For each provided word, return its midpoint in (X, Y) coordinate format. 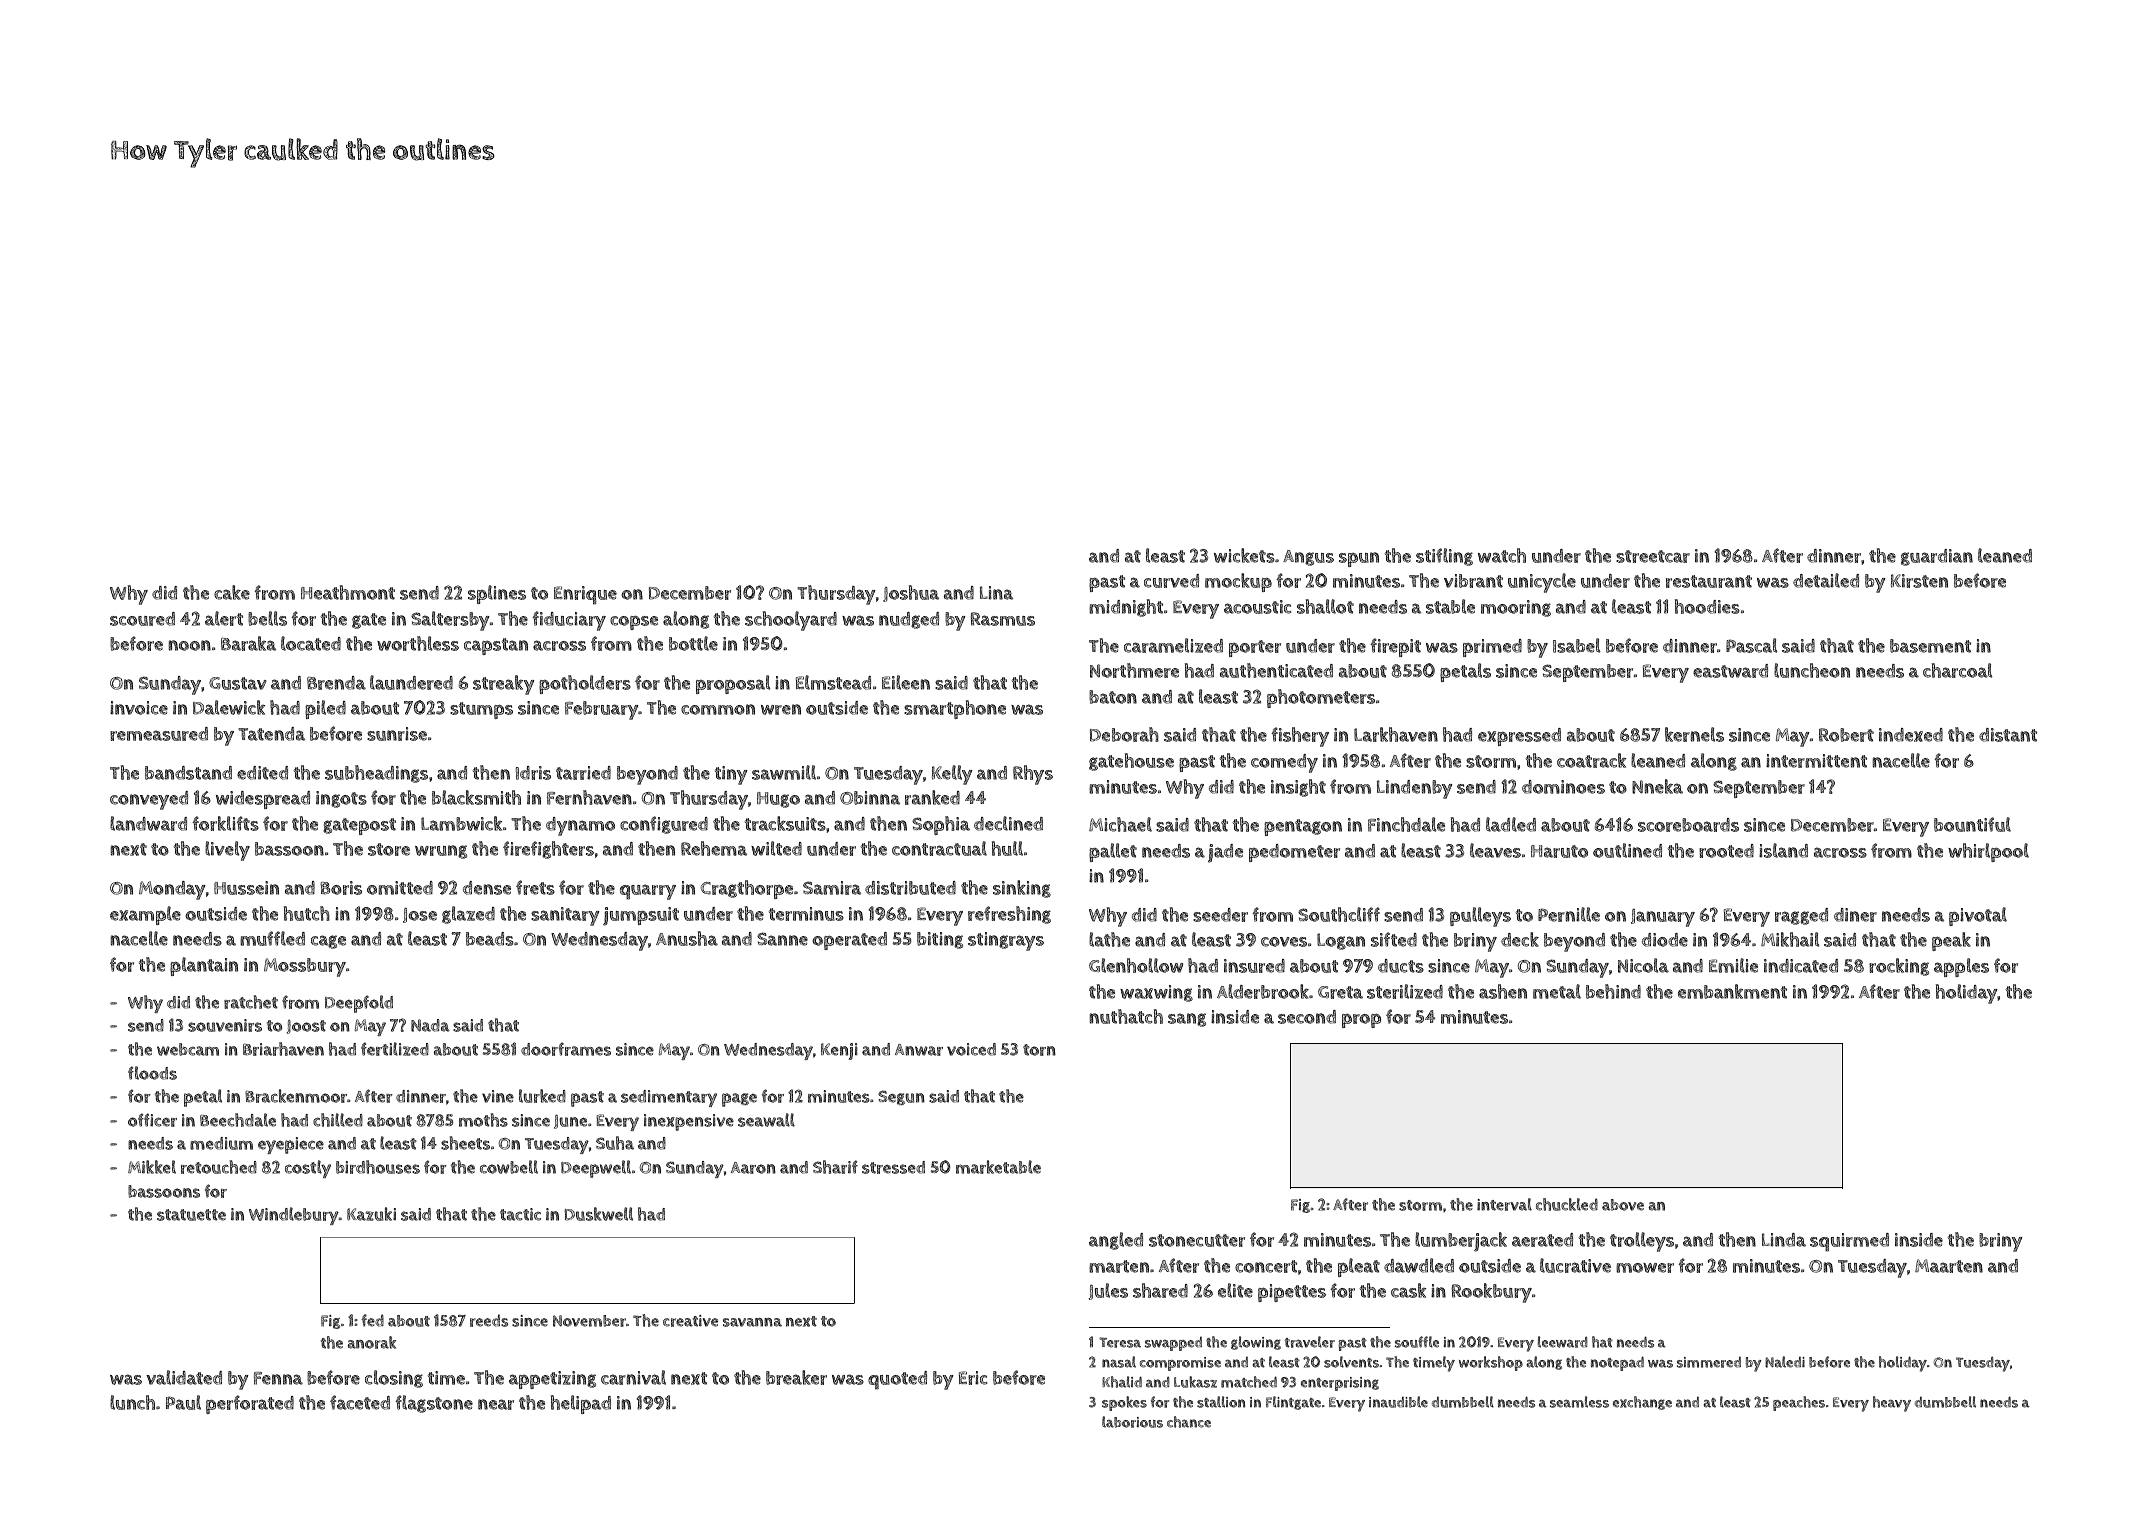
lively (227, 851)
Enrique (585, 595)
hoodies (1707, 606)
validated (184, 1377)
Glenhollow (1136, 965)
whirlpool (1988, 852)
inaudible (1398, 1402)
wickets (1244, 555)
